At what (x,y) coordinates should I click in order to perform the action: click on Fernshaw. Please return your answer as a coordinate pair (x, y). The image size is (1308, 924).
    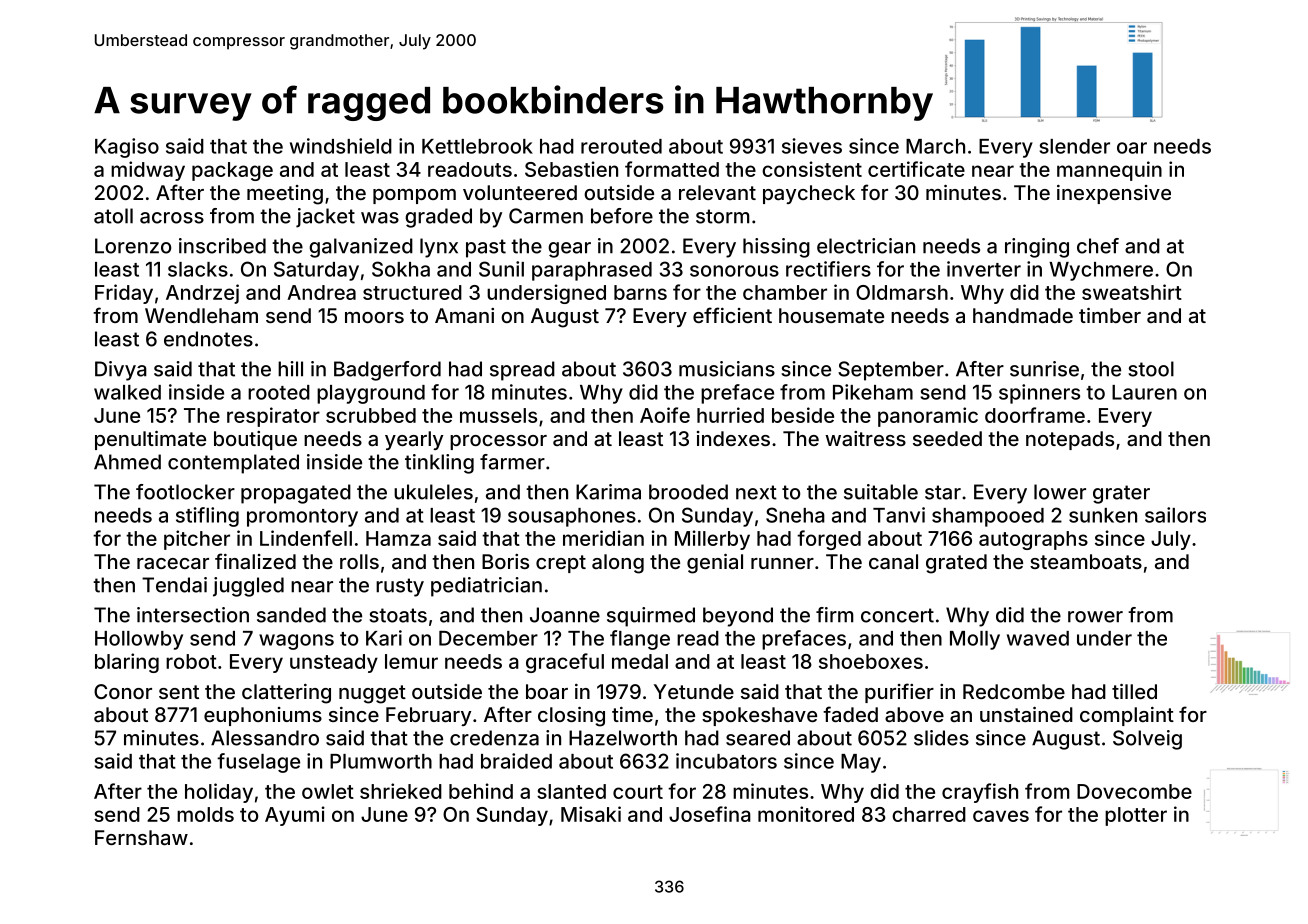
    Looking at the image, I should click on (141, 837).
